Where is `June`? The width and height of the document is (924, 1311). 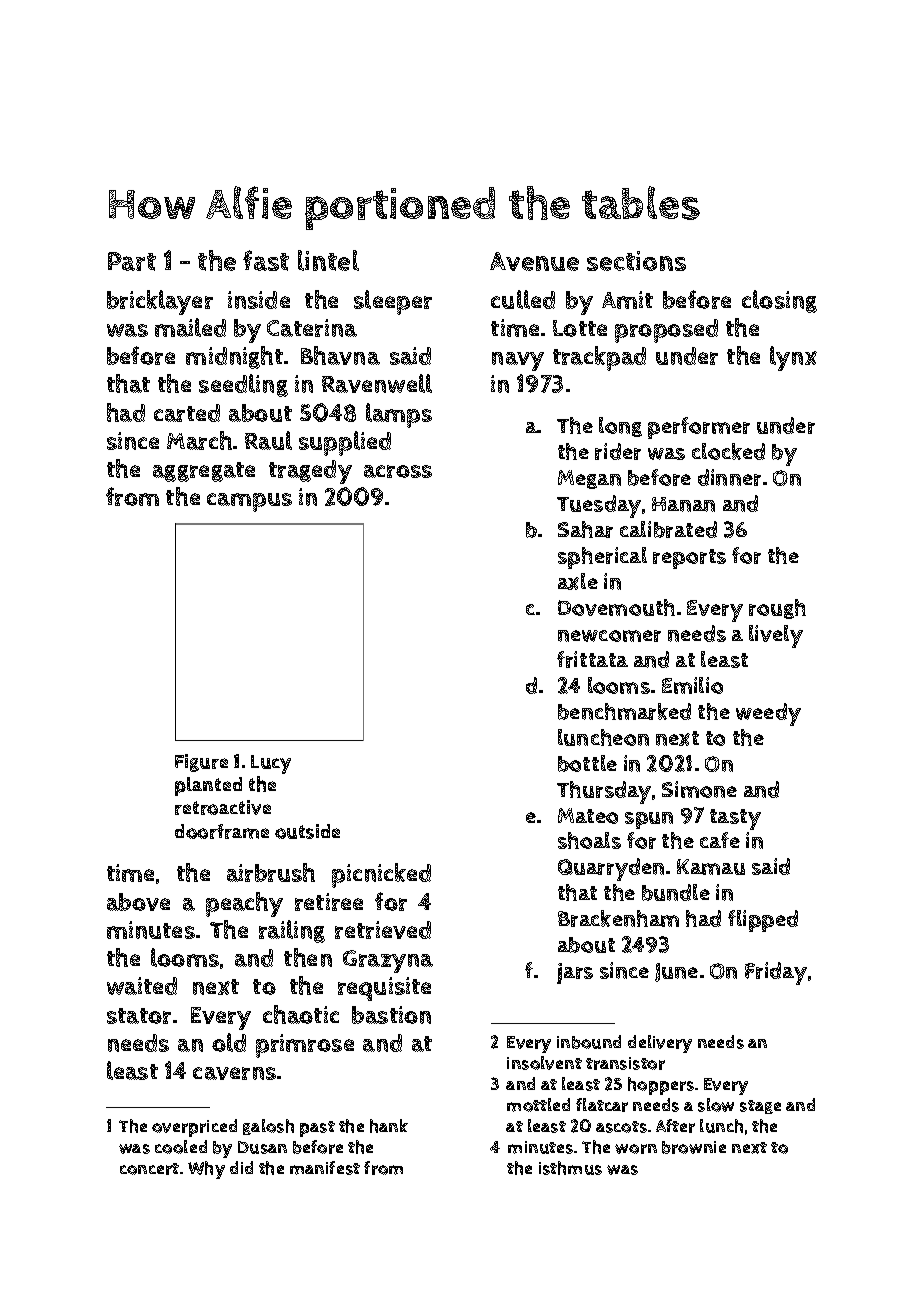
June is located at coordinates (676, 972).
